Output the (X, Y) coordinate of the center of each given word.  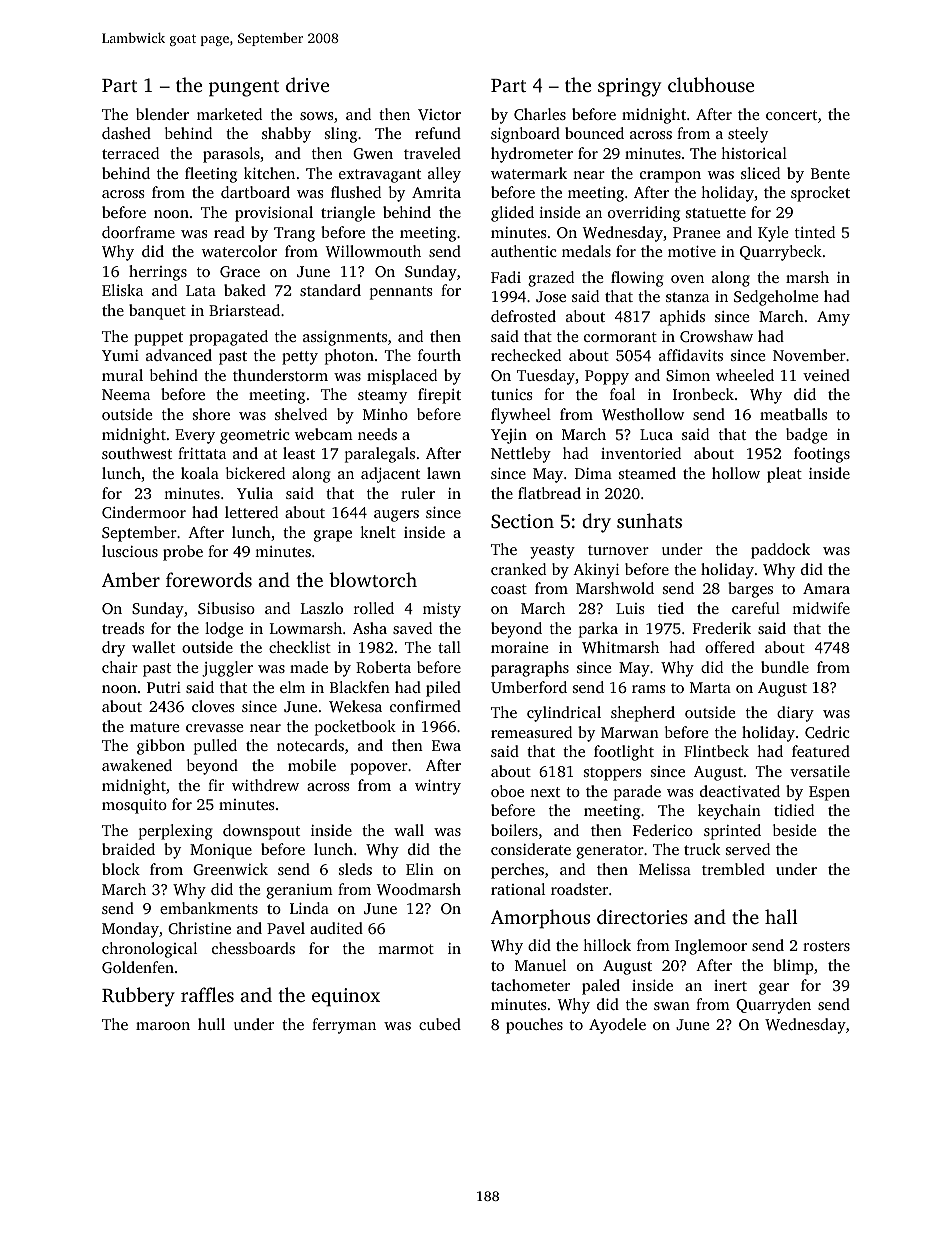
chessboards (253, 948)
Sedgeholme (776, 298)
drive (307, 84)
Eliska (122, 290)
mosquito (134, 806)
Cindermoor (144, 512)
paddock (780, 551)
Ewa (446, 745)
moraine (519, 647)
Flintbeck (716, 751)
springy (629, 87)
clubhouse (711, 84)
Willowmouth (373, 251)
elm (292, 687)
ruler (418, 493)
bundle (785, 667)
